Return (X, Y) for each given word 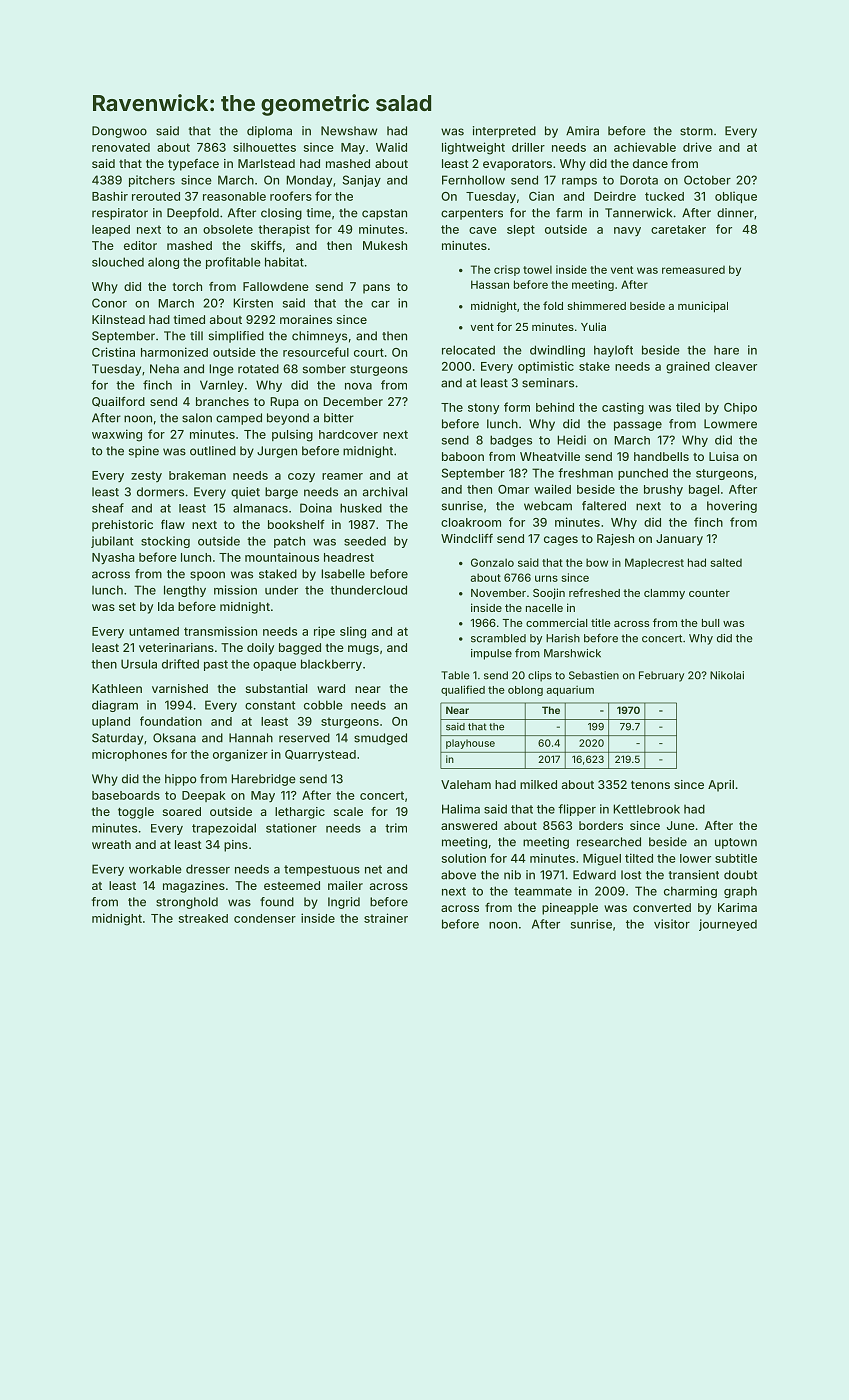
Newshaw (349, 131)
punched (643, 474)
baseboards (126, 795)
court (369, 352)
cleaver (736, 366)
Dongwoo (119, 132)
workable (155, 869)
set (127, 607)
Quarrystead (320, 755)
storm (696, 131)
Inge (221, 370)
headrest (349, 557)
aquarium (570, 690)
